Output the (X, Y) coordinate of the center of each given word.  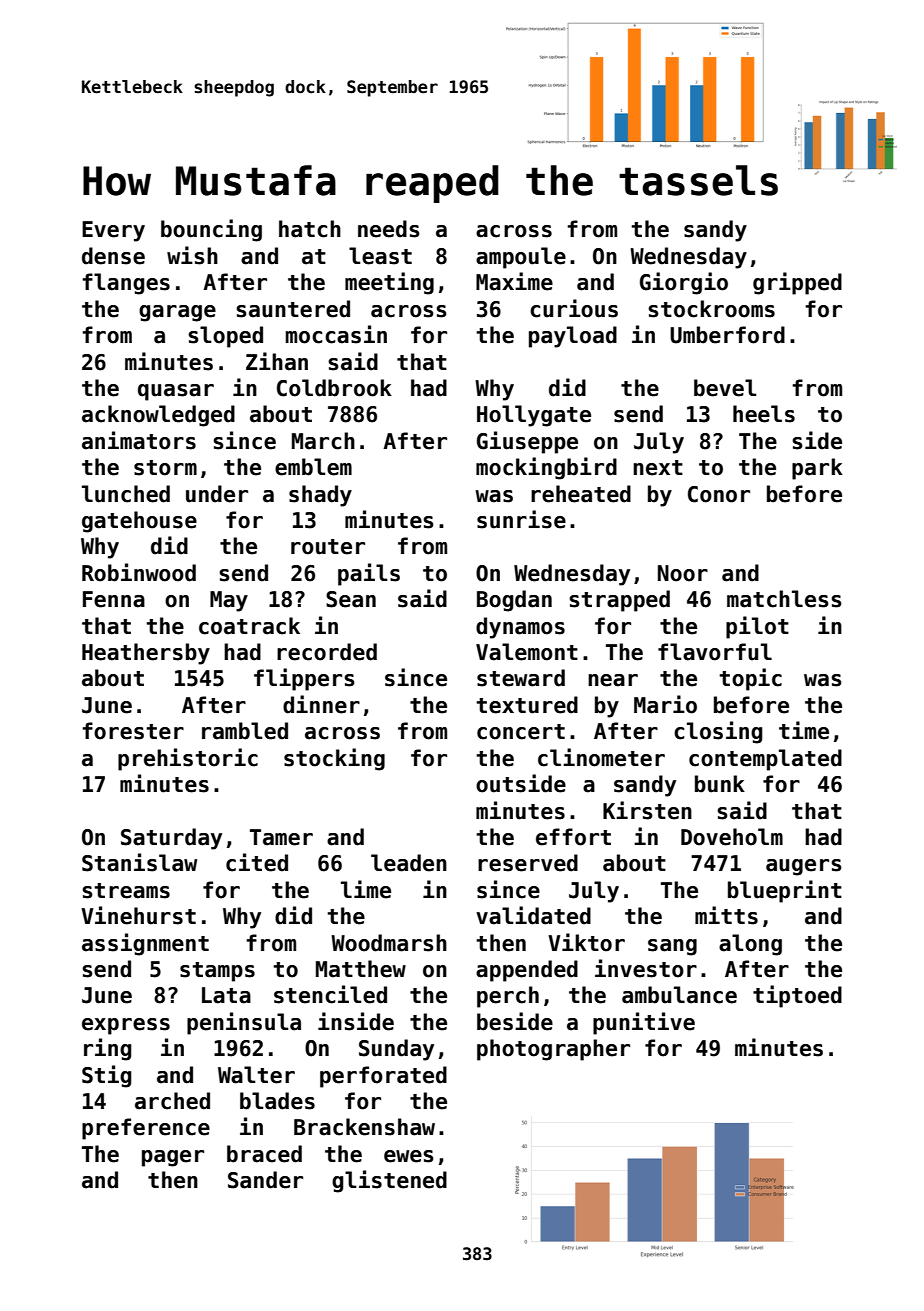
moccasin (336, 334)
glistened (389, 1181)
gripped (797, 283)
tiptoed (797, 996)
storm (165, 468)
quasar (176, 392)
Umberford (727, 335)
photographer (553, 1050)
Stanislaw (139, 862)
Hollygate (534, 416)
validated (533, 915)
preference (146, 1129)
